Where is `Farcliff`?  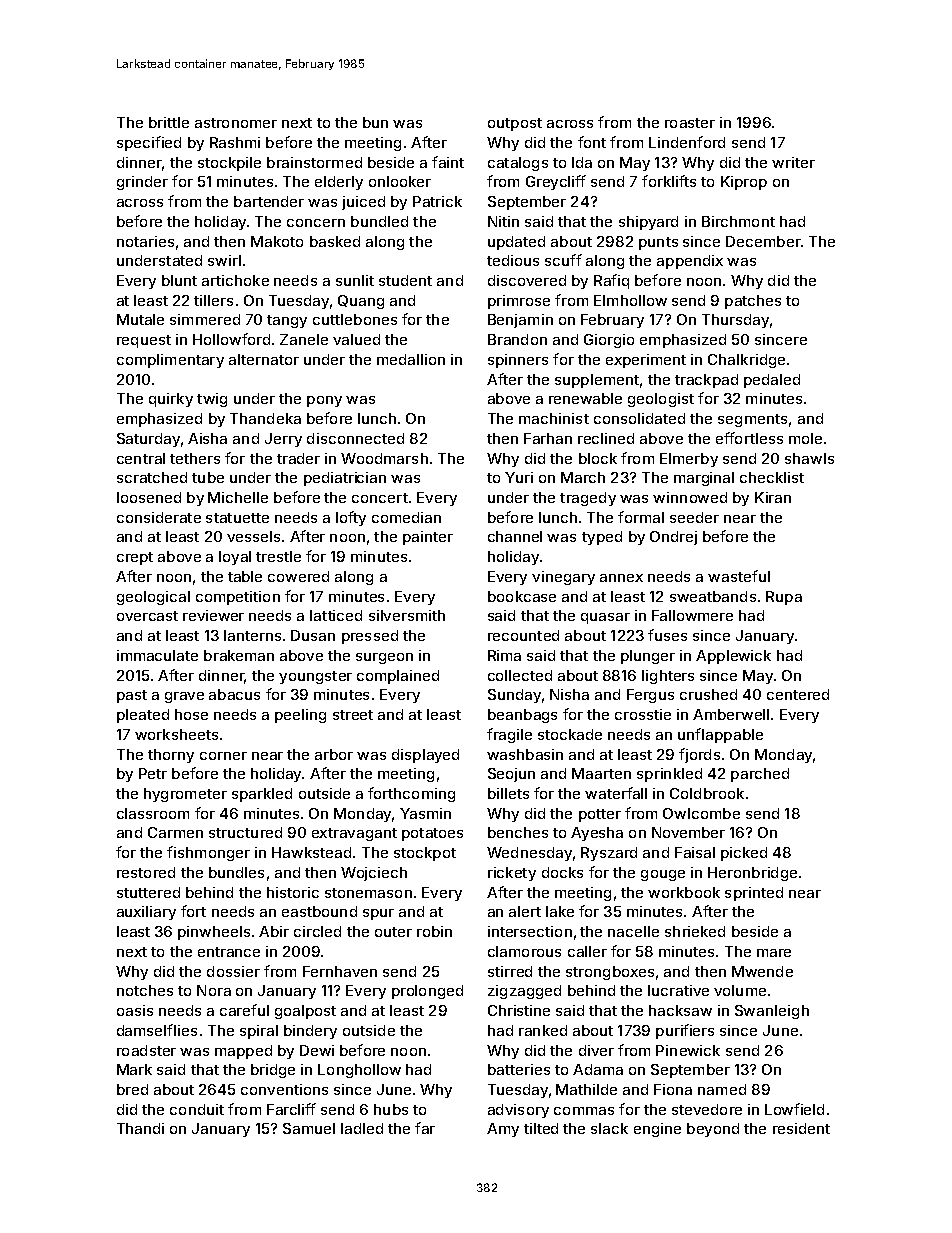
Farcliff is located at coordinates (291, 1109).
